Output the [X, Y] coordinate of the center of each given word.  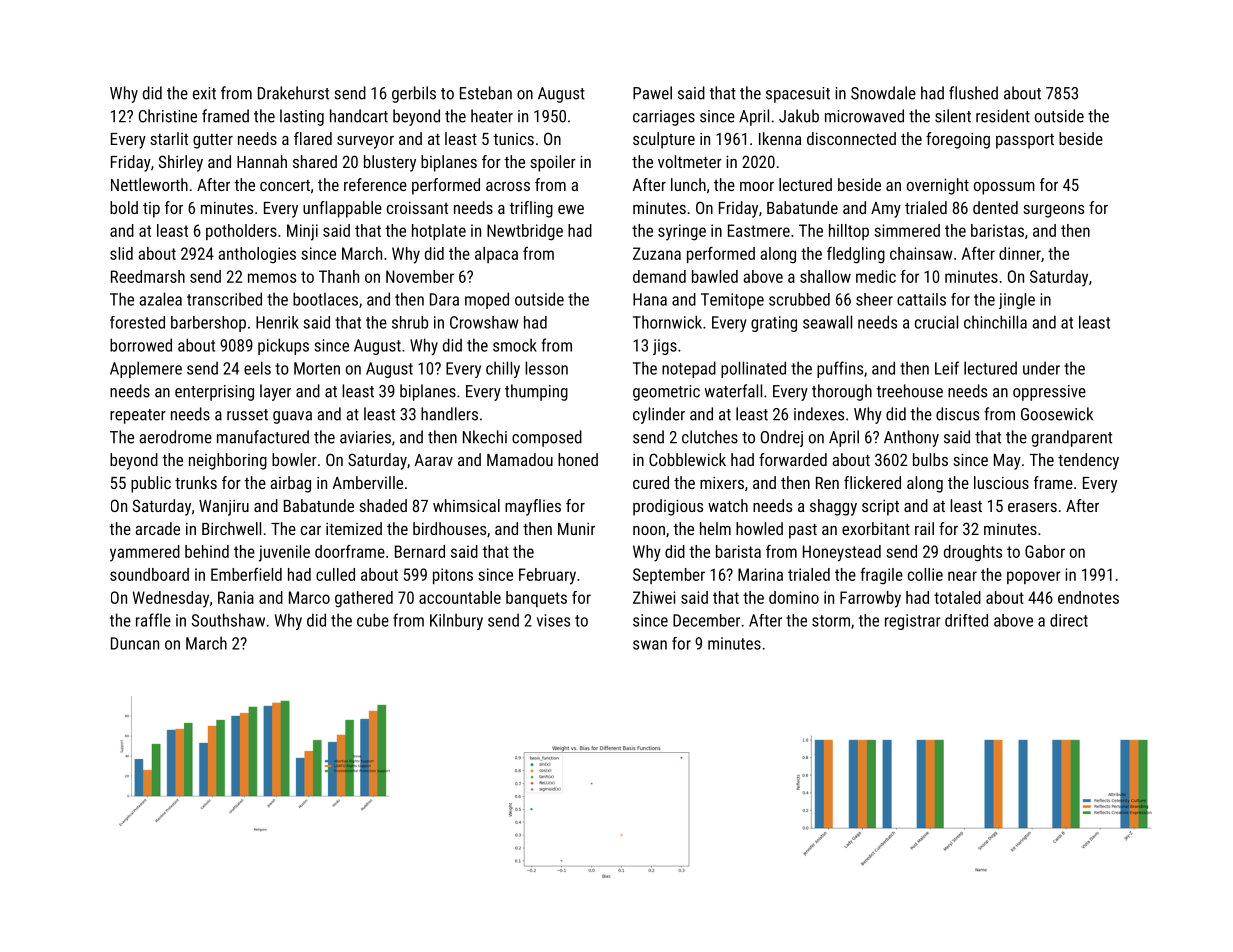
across [508, 186]
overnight [938, 186]
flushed [973, 93]
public [151, 484]
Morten [317, 368]
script [880, 508]
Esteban [486, 93]
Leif [947, 368]
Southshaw [228, 620]
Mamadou [520, 459]
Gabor [1045, 551]
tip [151, 210]
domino [794, 597]
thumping [536, 392]
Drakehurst [293, 93]
